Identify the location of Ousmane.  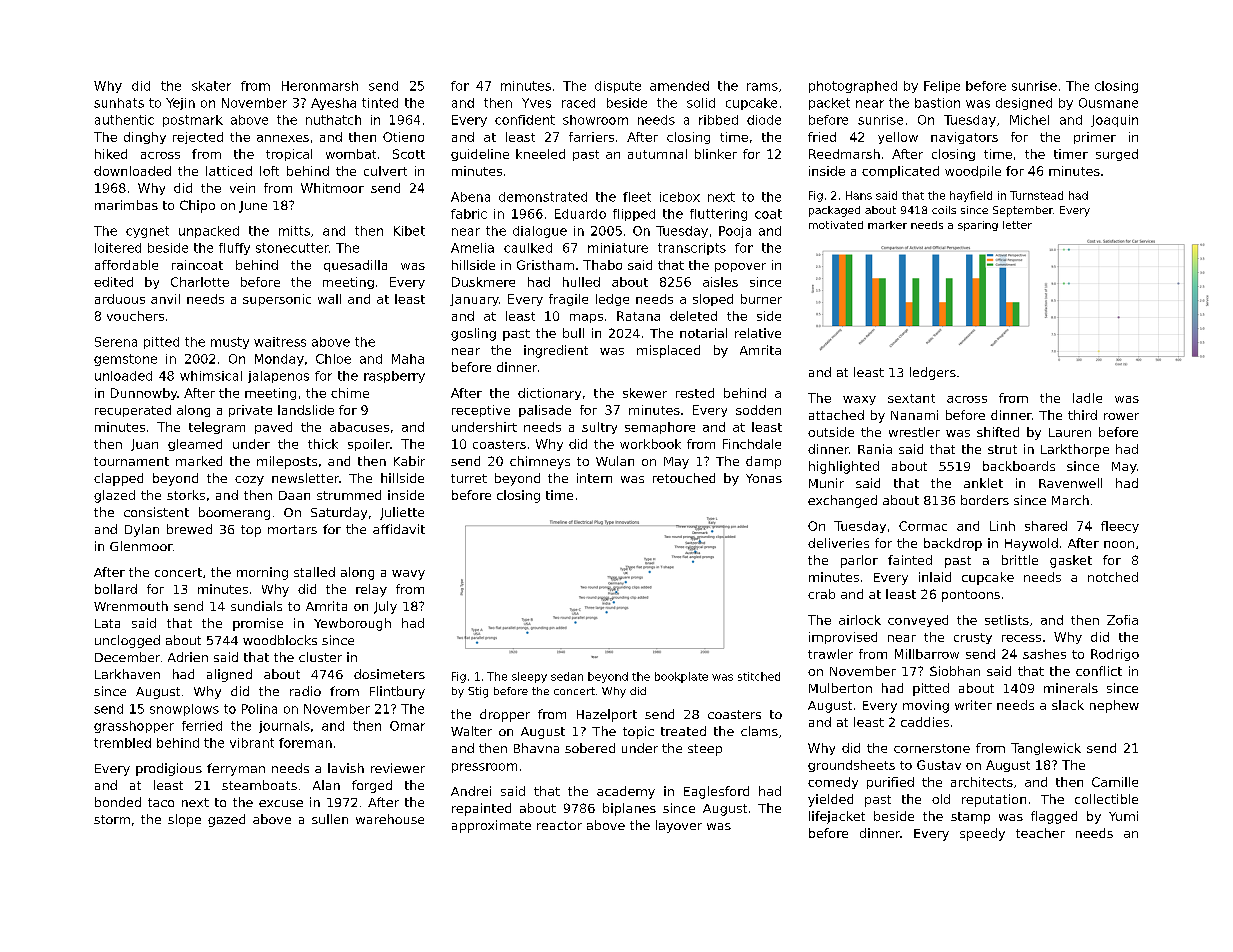
(1108, 103).
